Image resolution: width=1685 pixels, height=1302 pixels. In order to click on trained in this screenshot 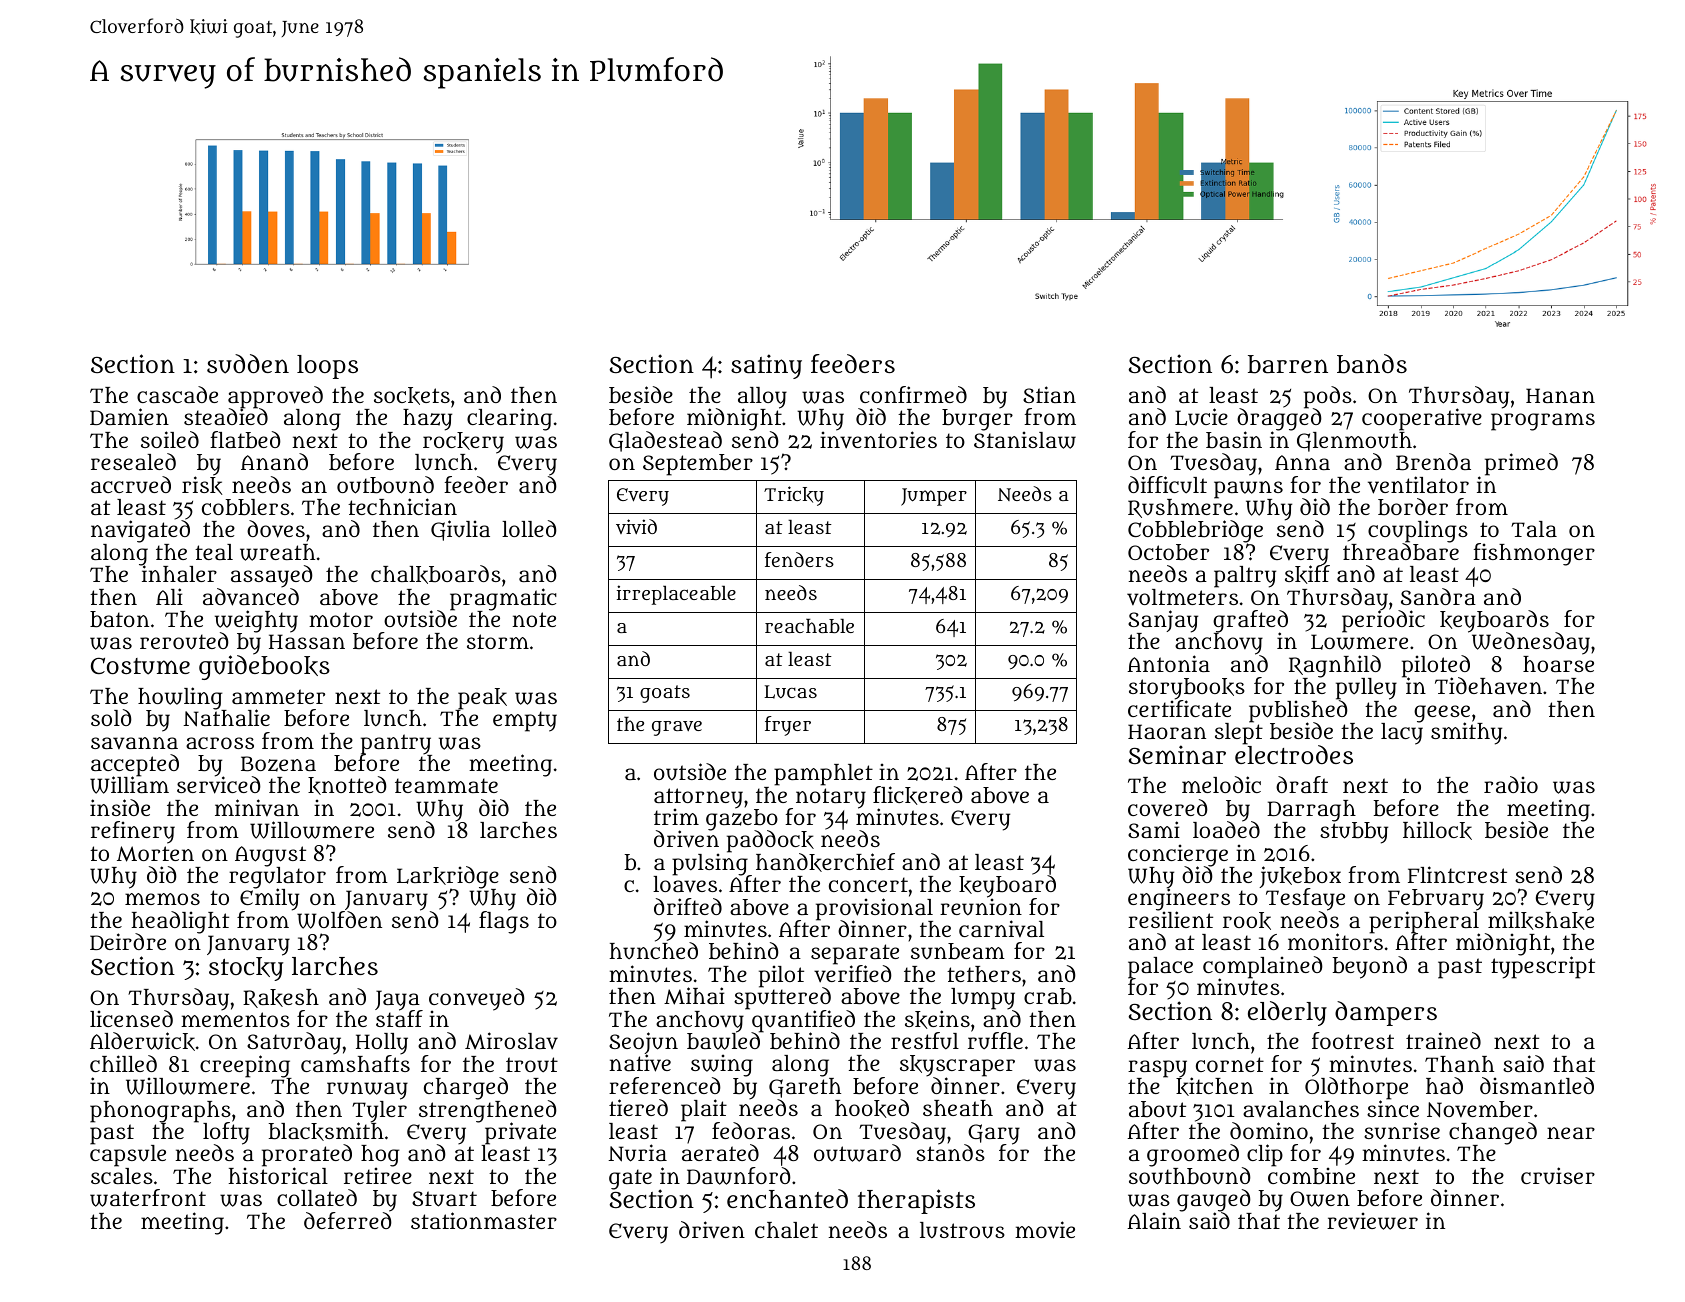, I will do `click(1443, 1040)`.
